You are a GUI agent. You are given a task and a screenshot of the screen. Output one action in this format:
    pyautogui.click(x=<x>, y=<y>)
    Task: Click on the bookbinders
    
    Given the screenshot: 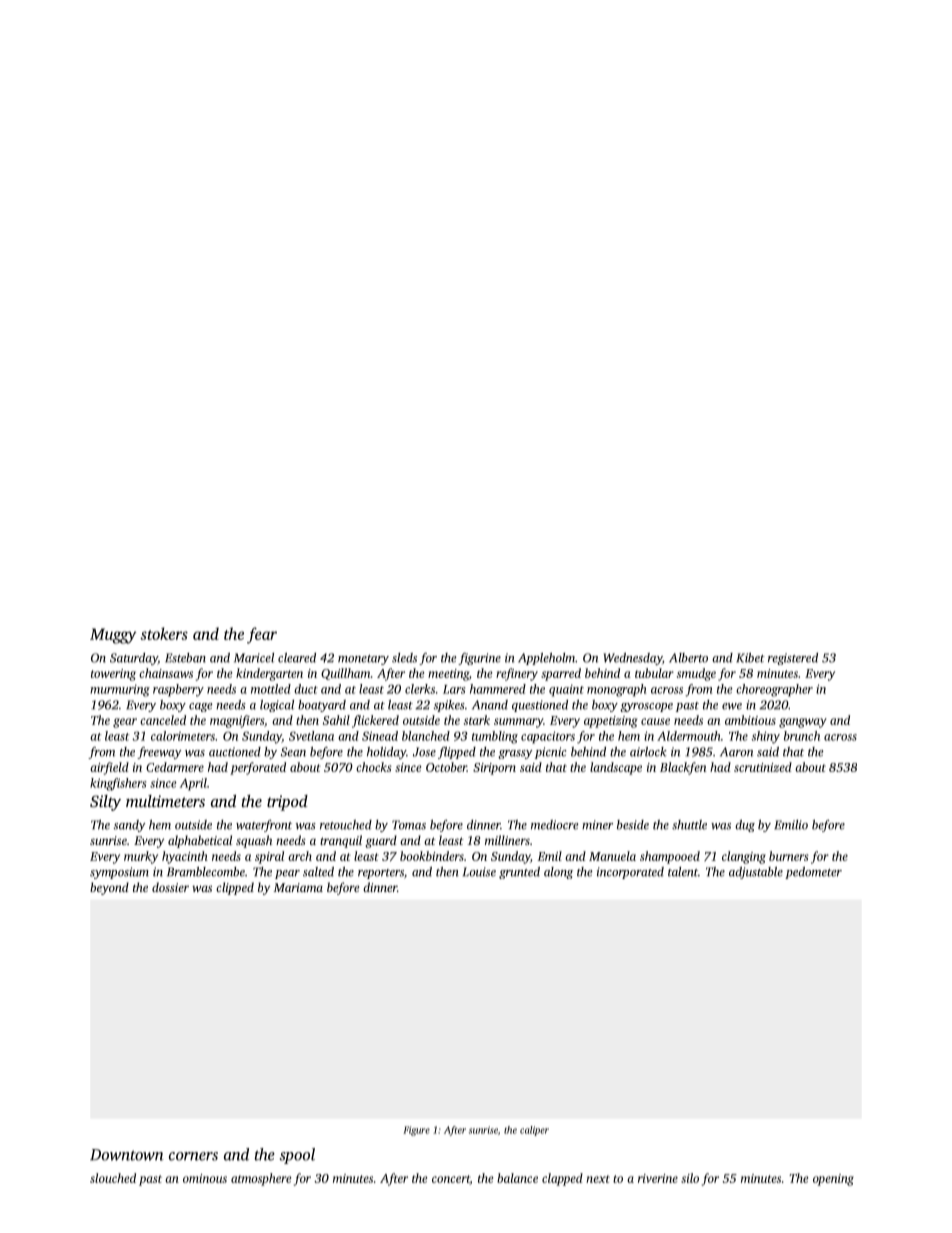 What is the action you would take?
    pyautogui.click(x=432, y=856)
